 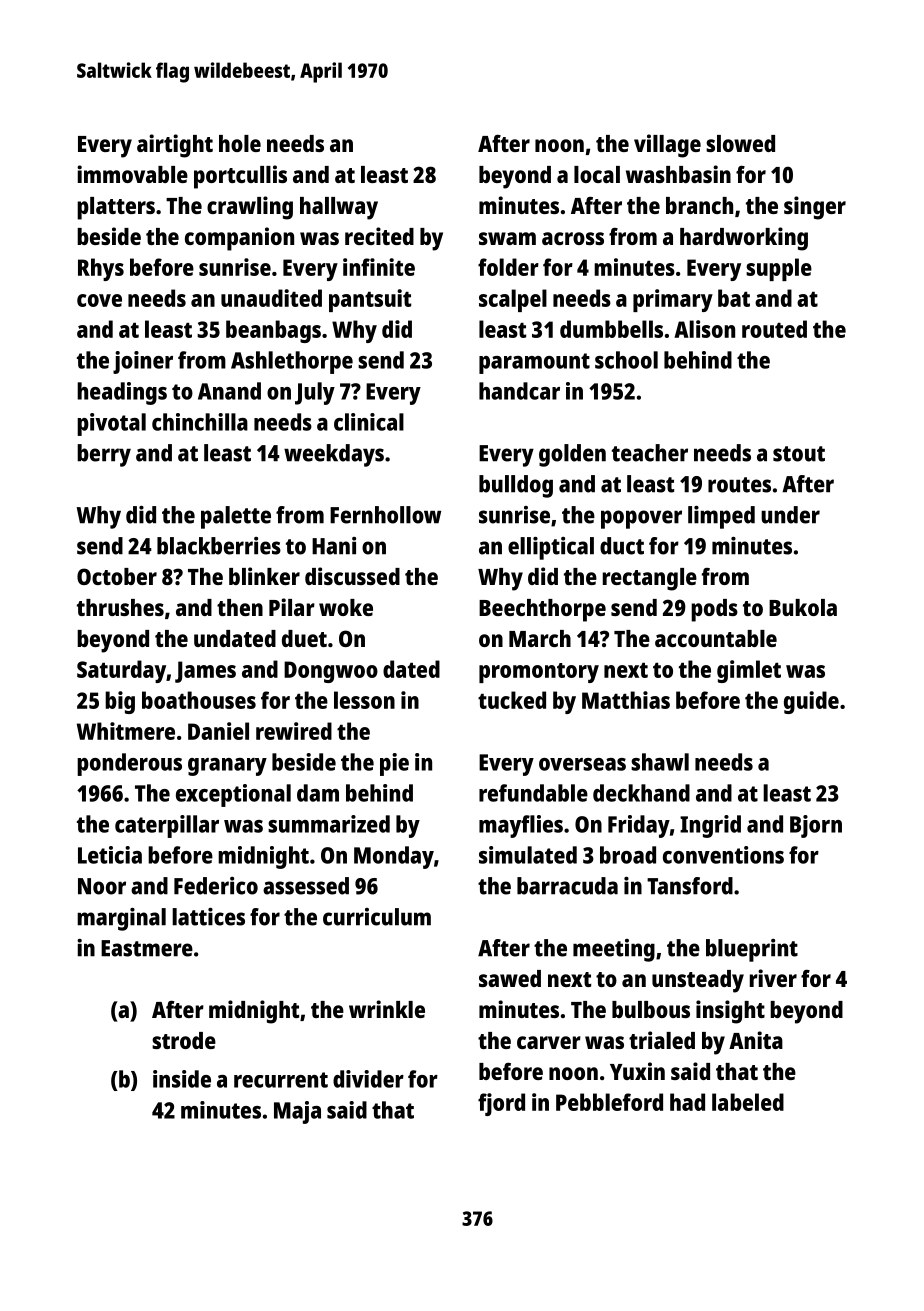 I want to click on sawed, so click(x=510, y=978).
